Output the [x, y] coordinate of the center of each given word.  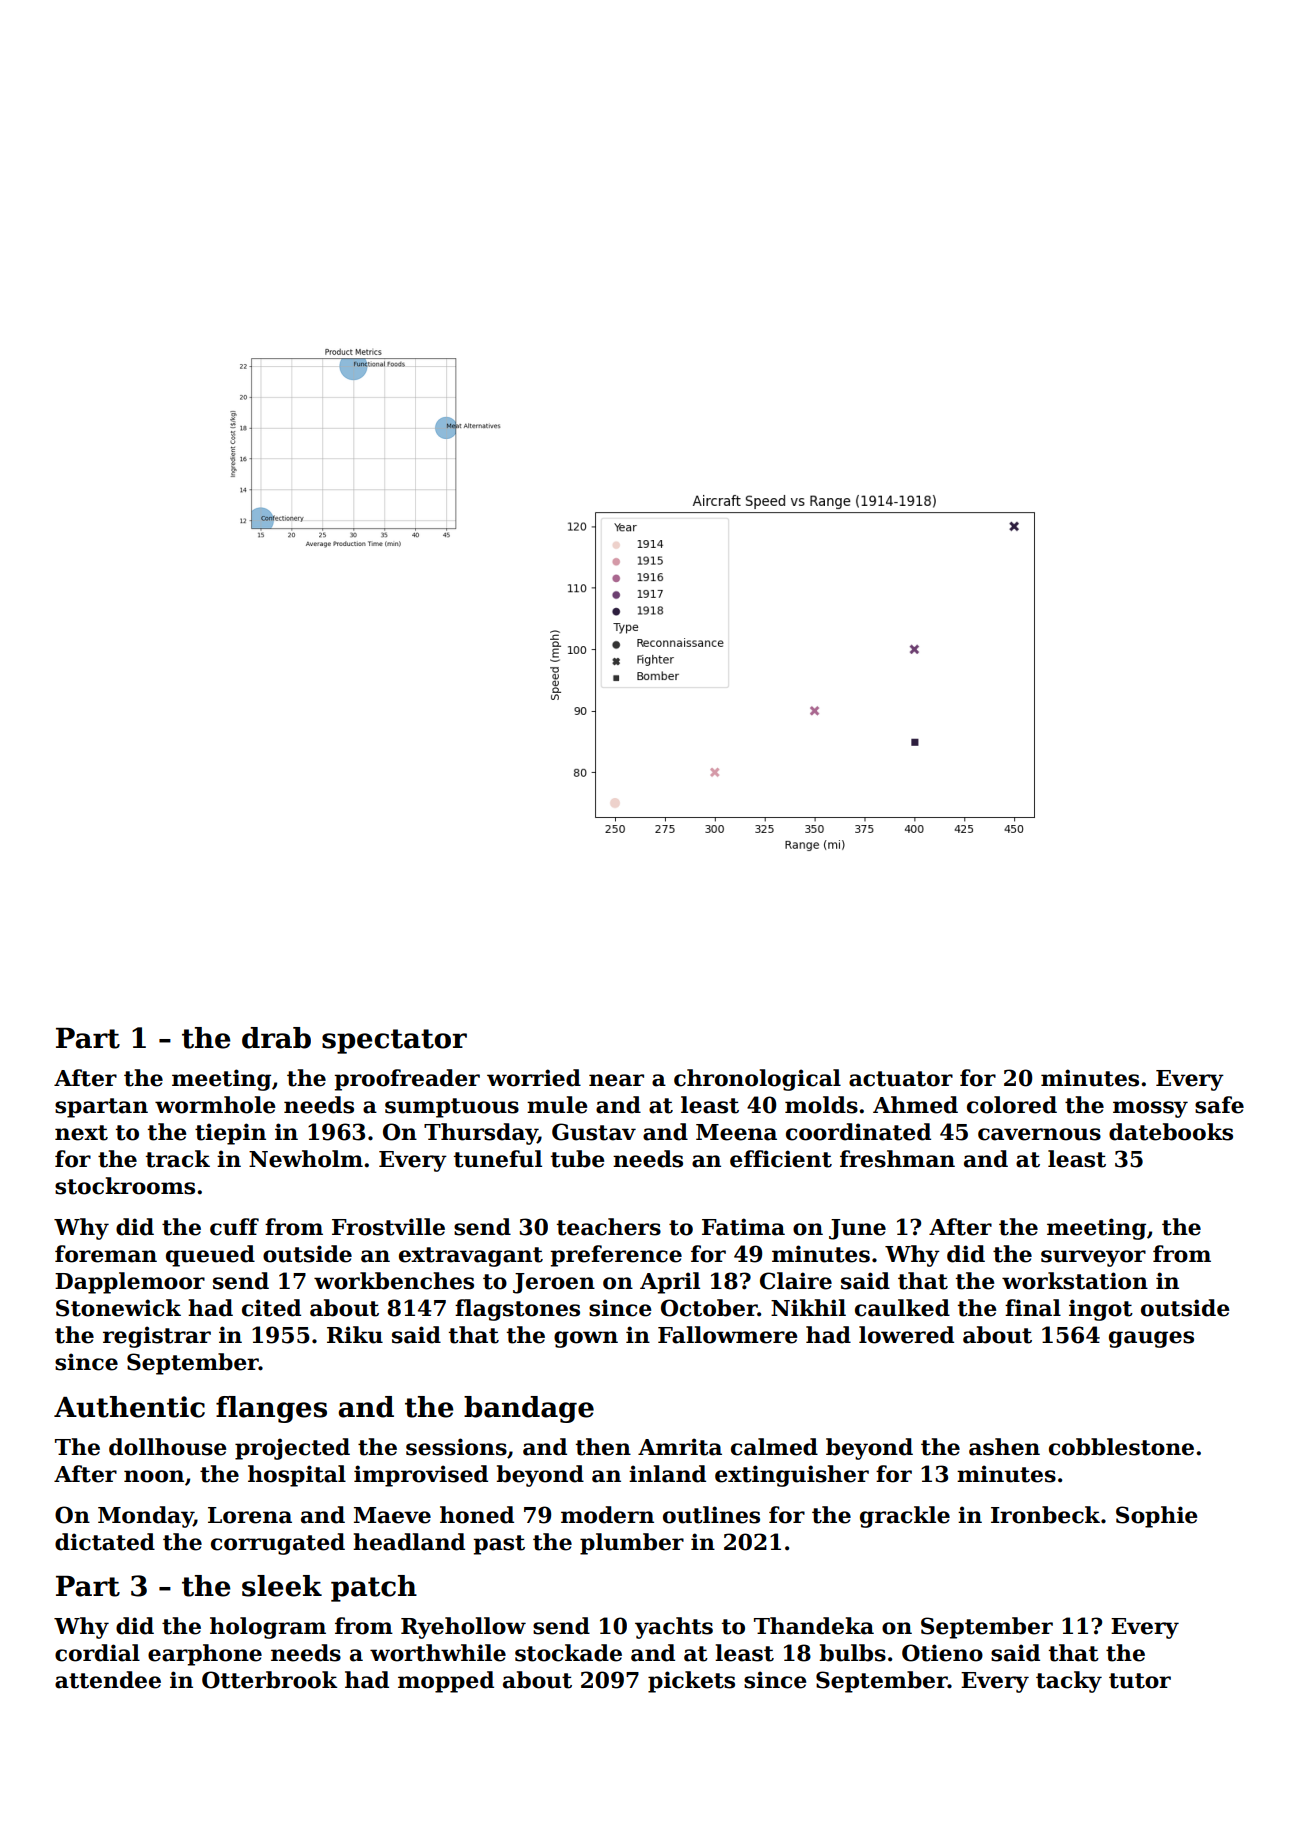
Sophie [1157, 1517]
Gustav [594, 1132]
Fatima [743, 1227]
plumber [632, 1544]
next [81, 1133]
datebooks [1171, 1132]
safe [1219, 1105]
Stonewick [118, 1308]
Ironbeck [1045, 1515]
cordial [97, 1653]
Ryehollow [463, 1628]
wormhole [215, 1105]
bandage [529, 1409]
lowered [906, 1335]
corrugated [278, 1544]
